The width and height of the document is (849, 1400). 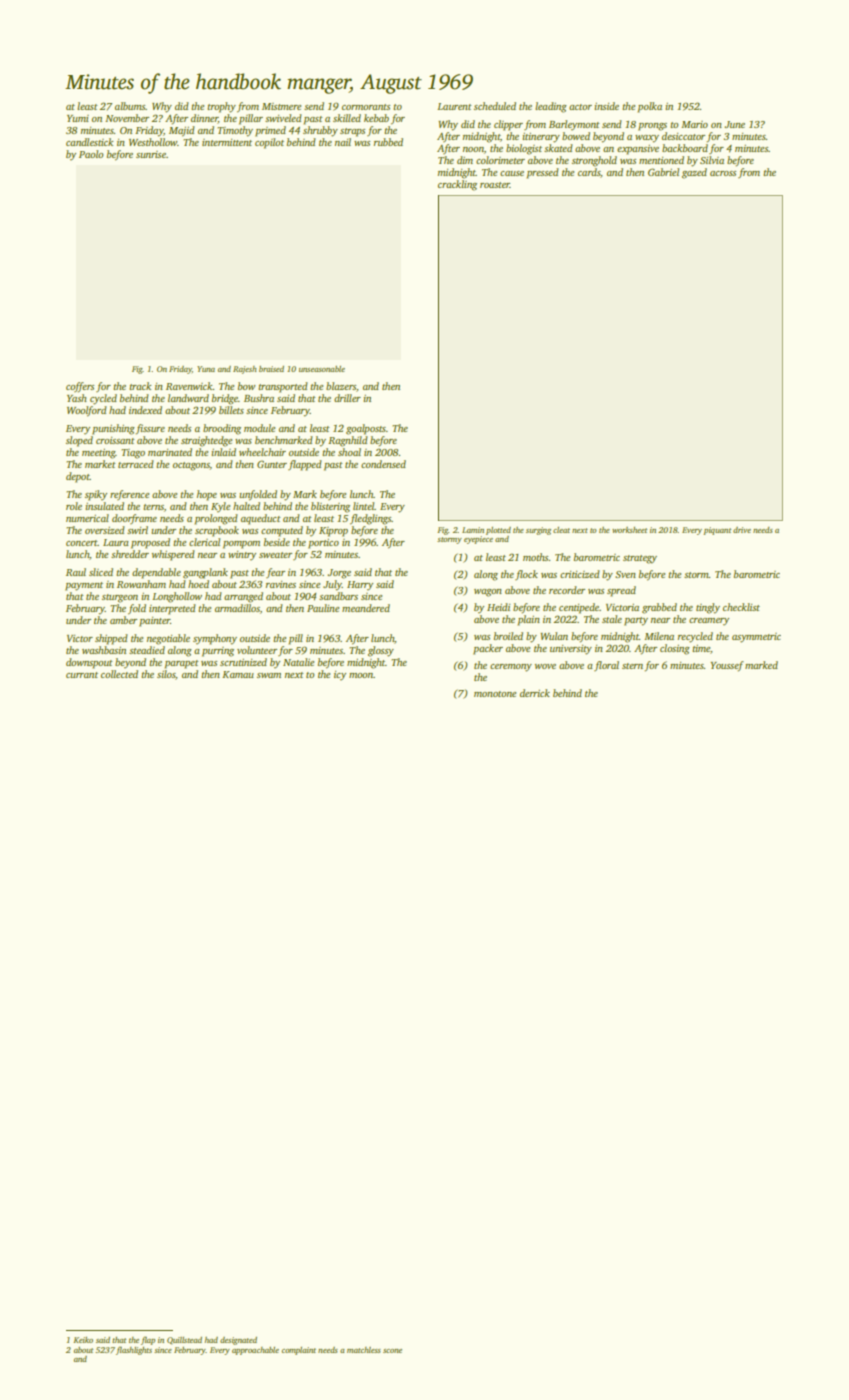 What do you see at coordinates (535, 693) in the document?
I see `derrick` at bounding box center [535, 693].
